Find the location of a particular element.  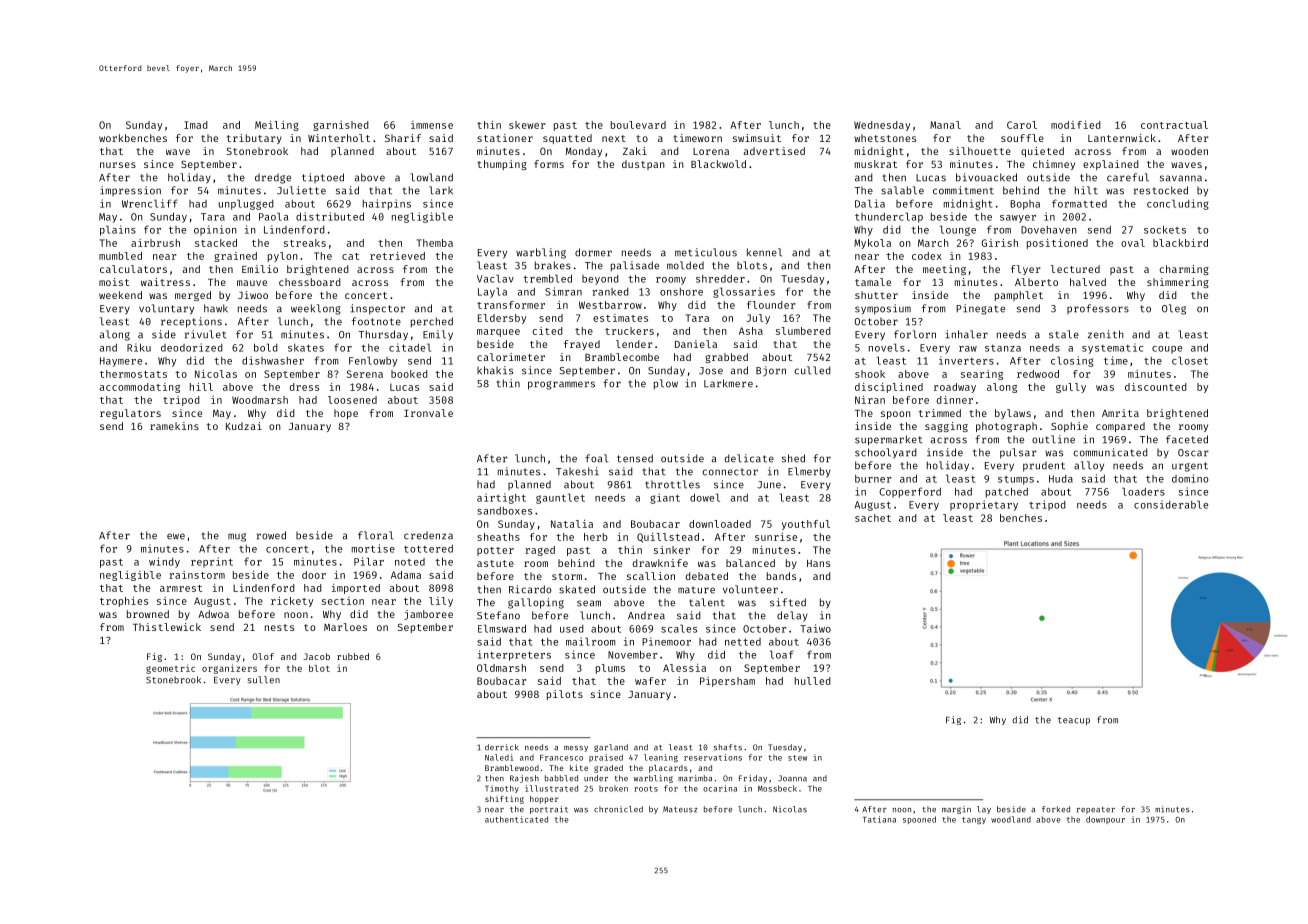

skewer is located at coordinates (527, 125).
